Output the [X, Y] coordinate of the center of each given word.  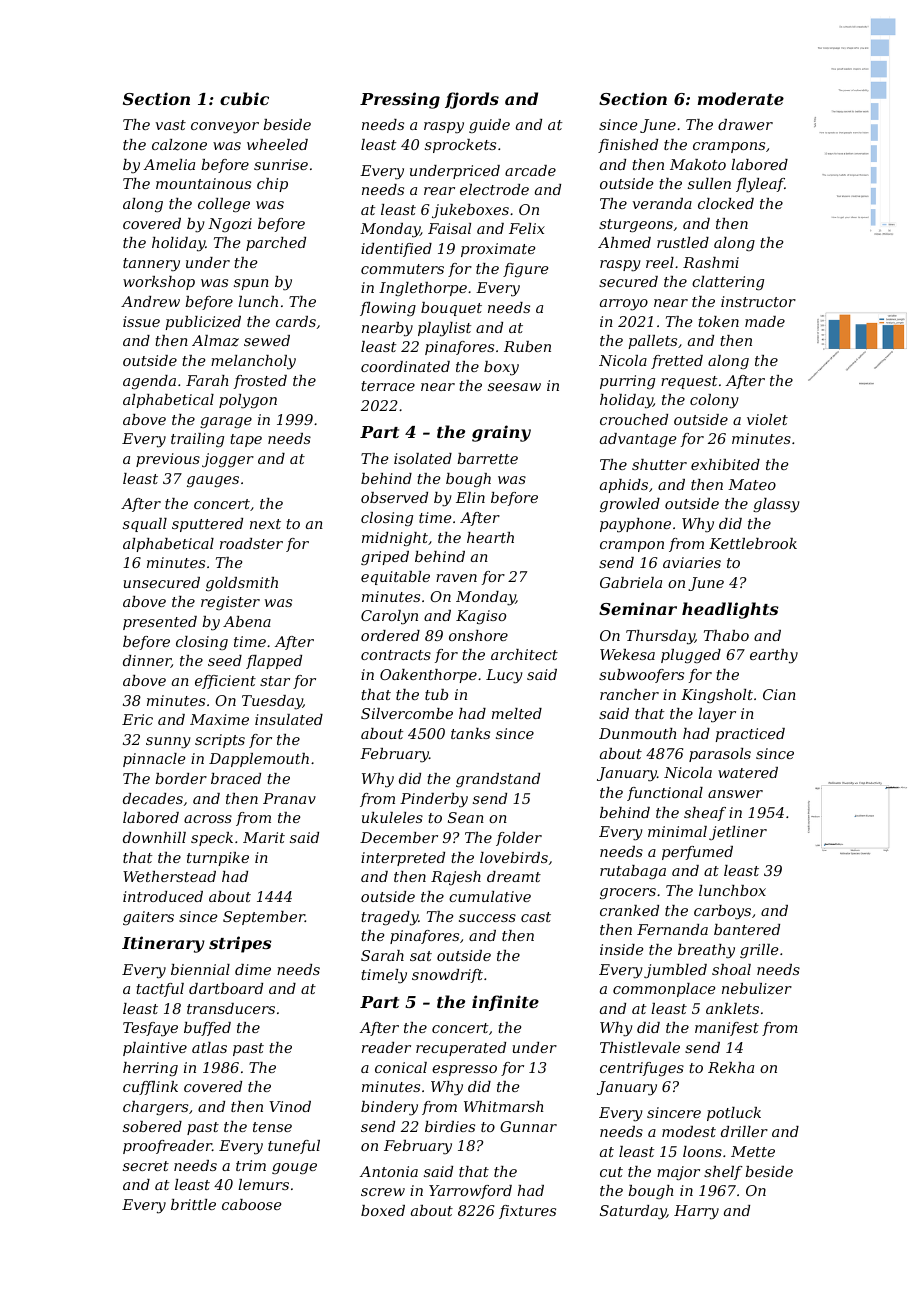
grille [759, 951]
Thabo [726, 635]
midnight [395, 539]
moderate [741, 98]
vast [171, 125]
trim [251, 1165]
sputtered [207, 525]
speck [212, 839]
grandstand [498, 780]
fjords [472, 100]
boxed [383, 1210]
